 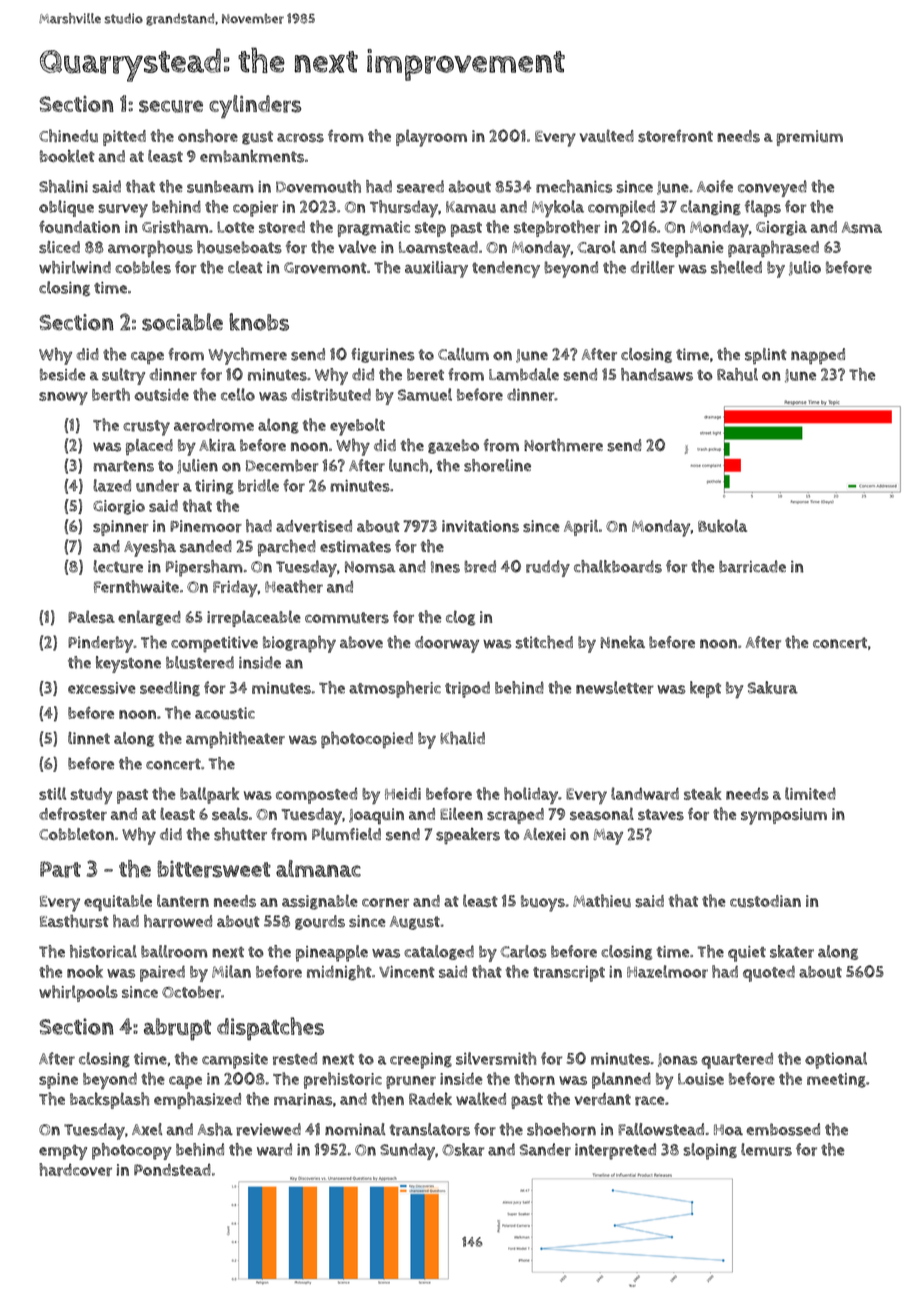 What do you see at coordinates (544, 642) in the screenshot?
I see `stitched` at bounding box center [544, 642].
